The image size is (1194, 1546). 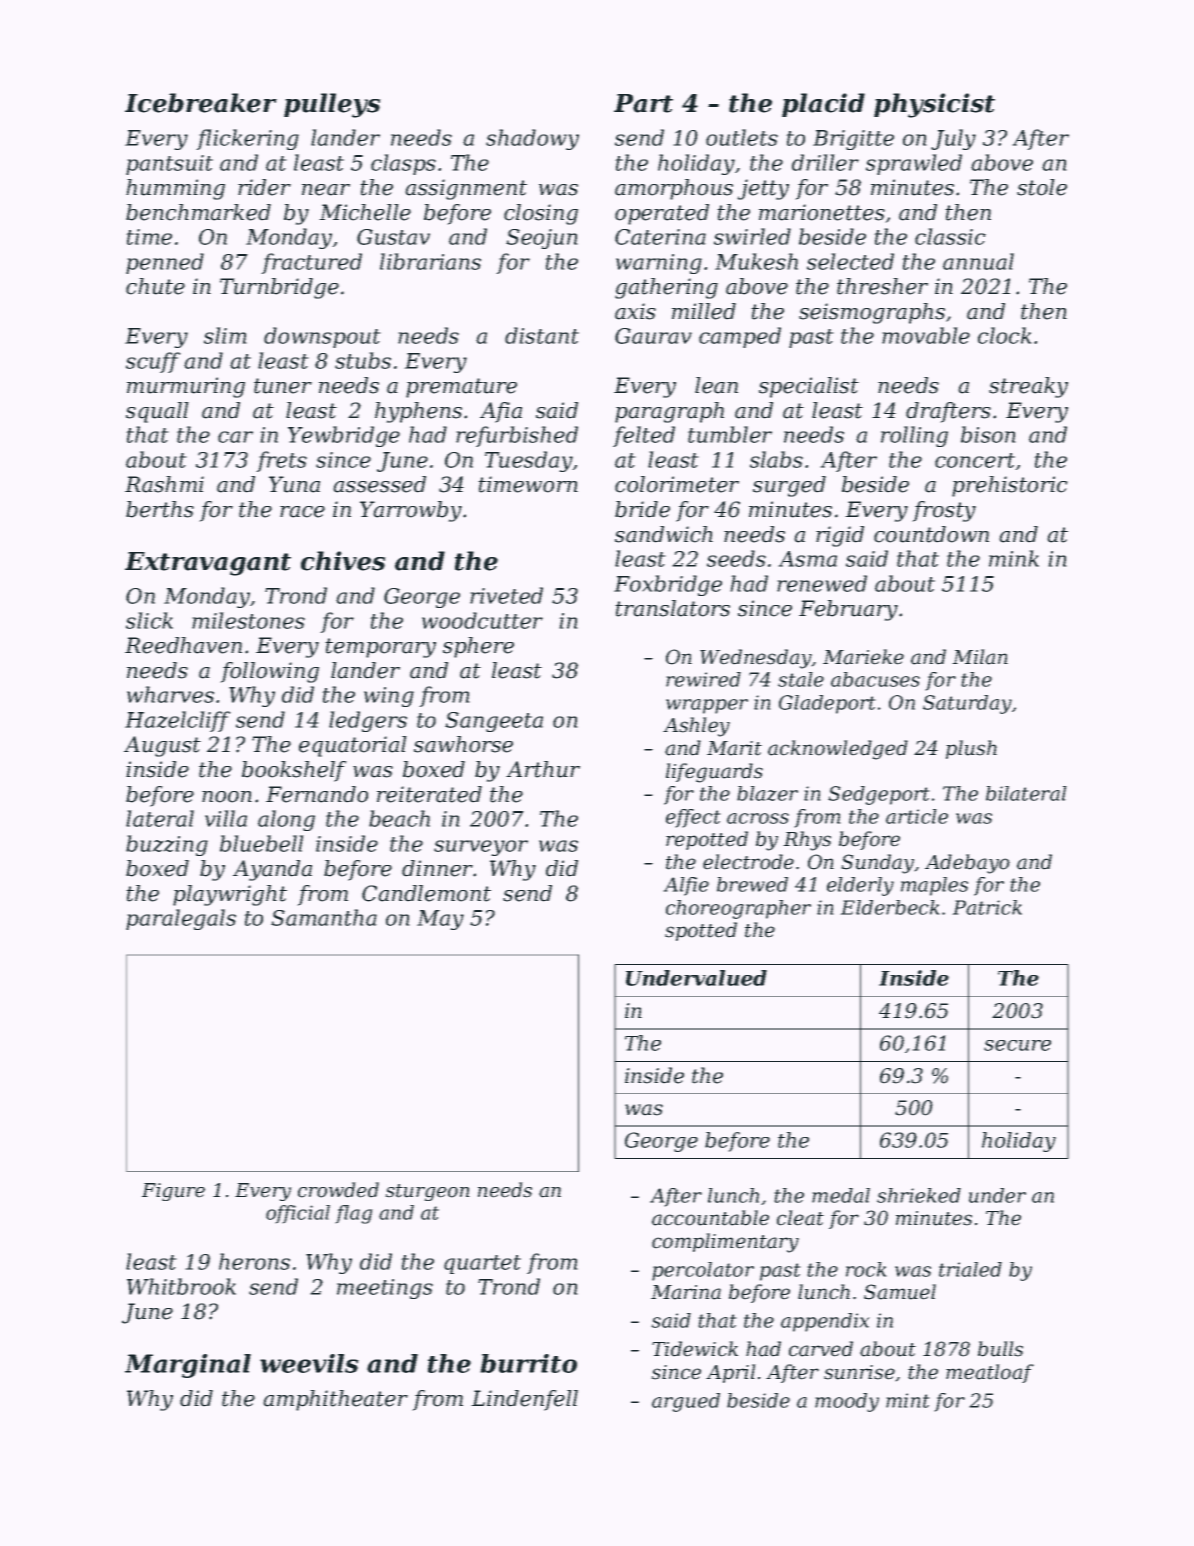 I want to click on physicist, so click(x=934, y=105).
